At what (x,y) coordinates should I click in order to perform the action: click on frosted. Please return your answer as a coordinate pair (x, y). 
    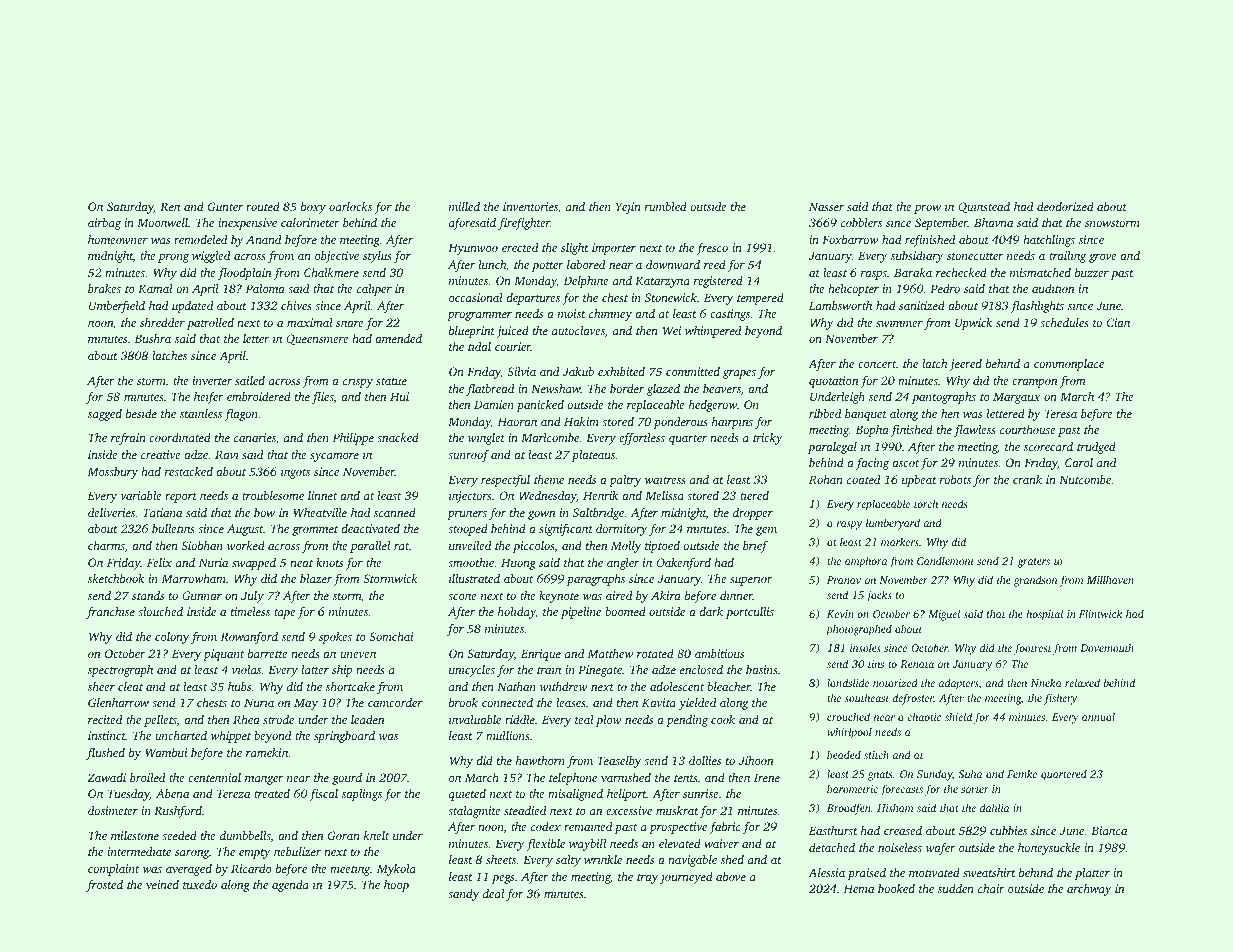
    Looking at the image, I should click on (104, 886).
